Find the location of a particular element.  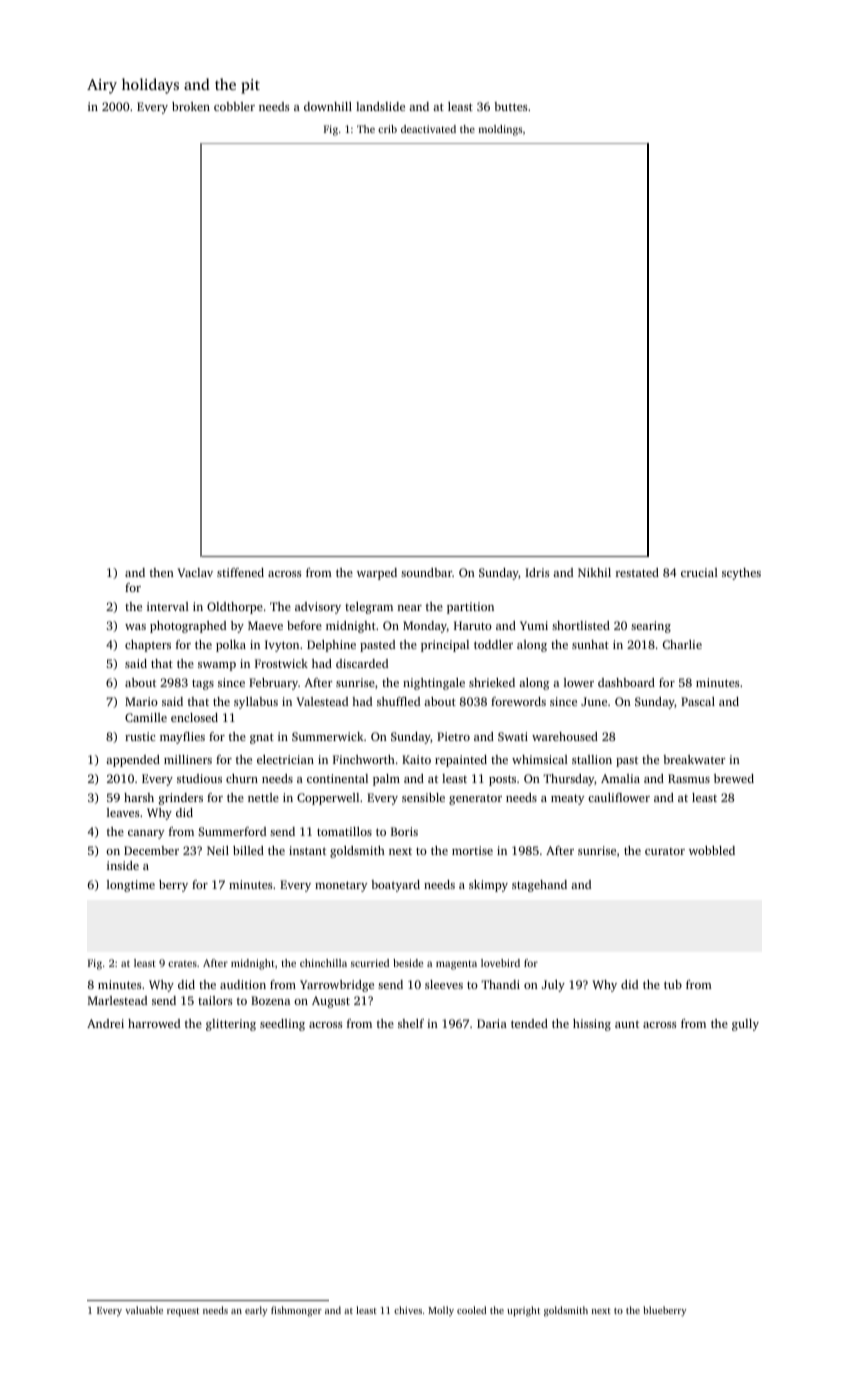

Copperwell is located at coordinates (328, 799).
